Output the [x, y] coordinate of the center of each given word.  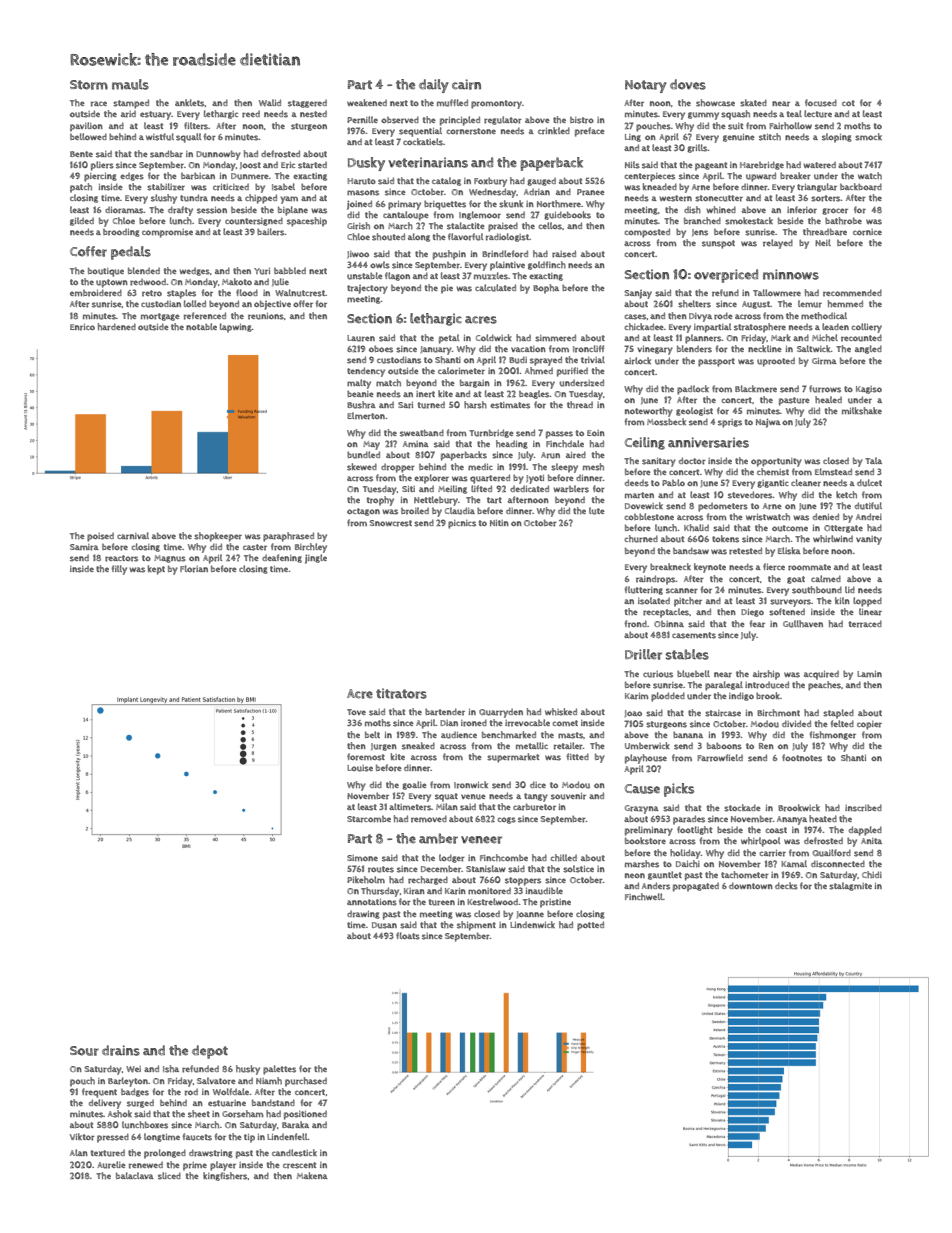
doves [688, 84]
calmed [826, 578]
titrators [401, 693]
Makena [312, 1175]
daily [434, 86]
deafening [282, 558]
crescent [299, 1165]
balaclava [135, 1175]
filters [196, 126]
